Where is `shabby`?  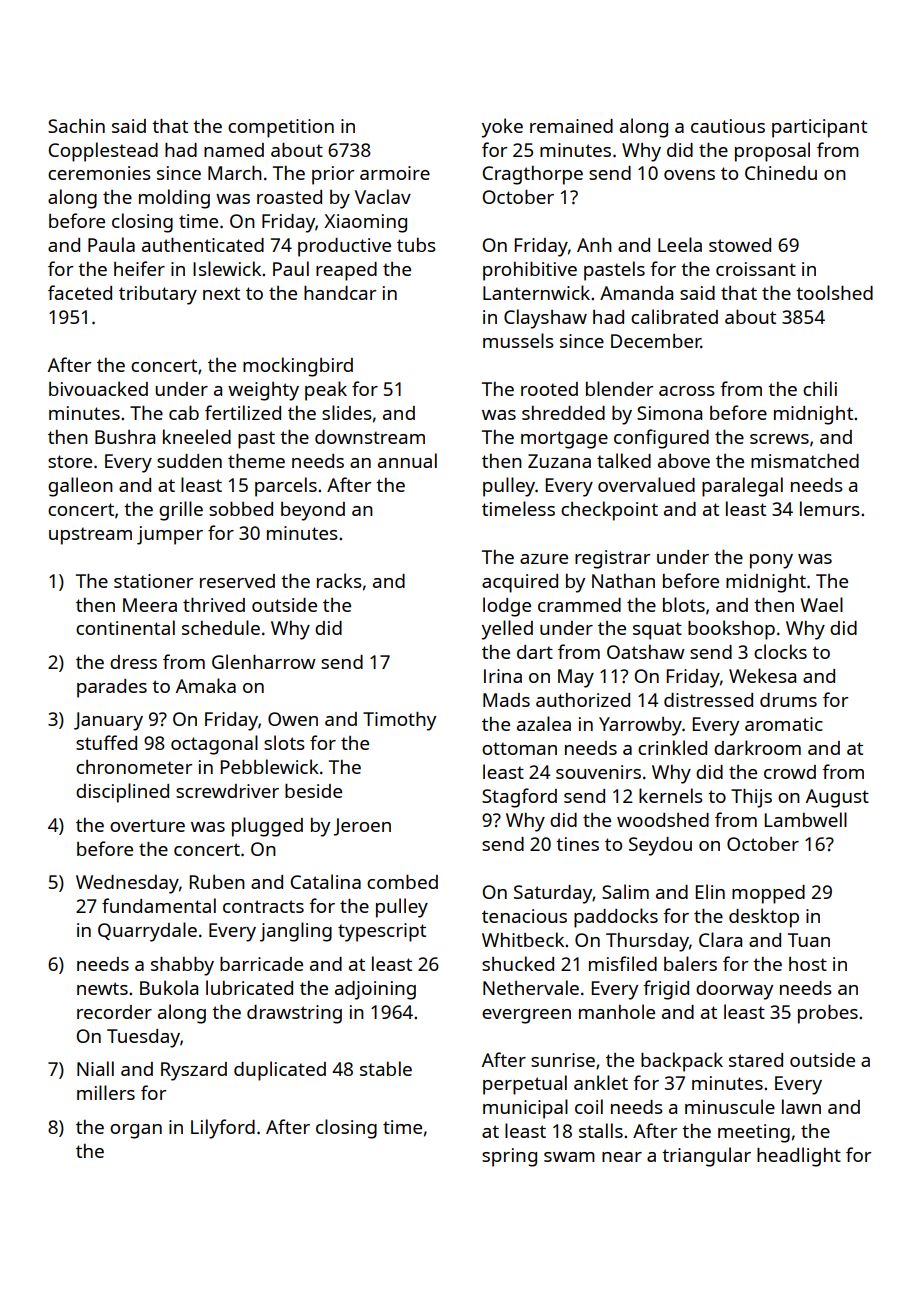 shabby is located at coordinates (182, 966).
